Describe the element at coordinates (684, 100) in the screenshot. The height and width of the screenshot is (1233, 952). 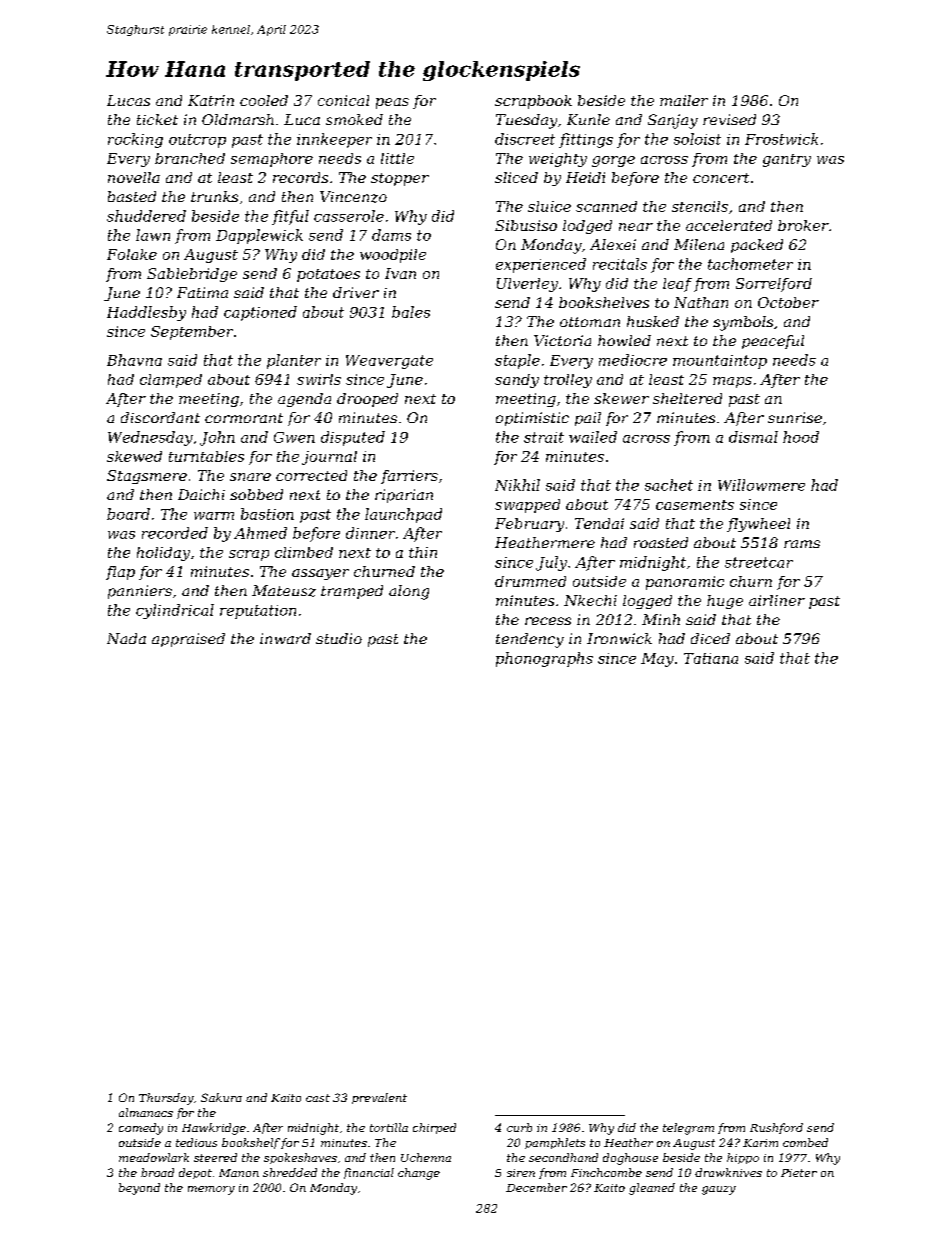
I see `mailer` at that location.
